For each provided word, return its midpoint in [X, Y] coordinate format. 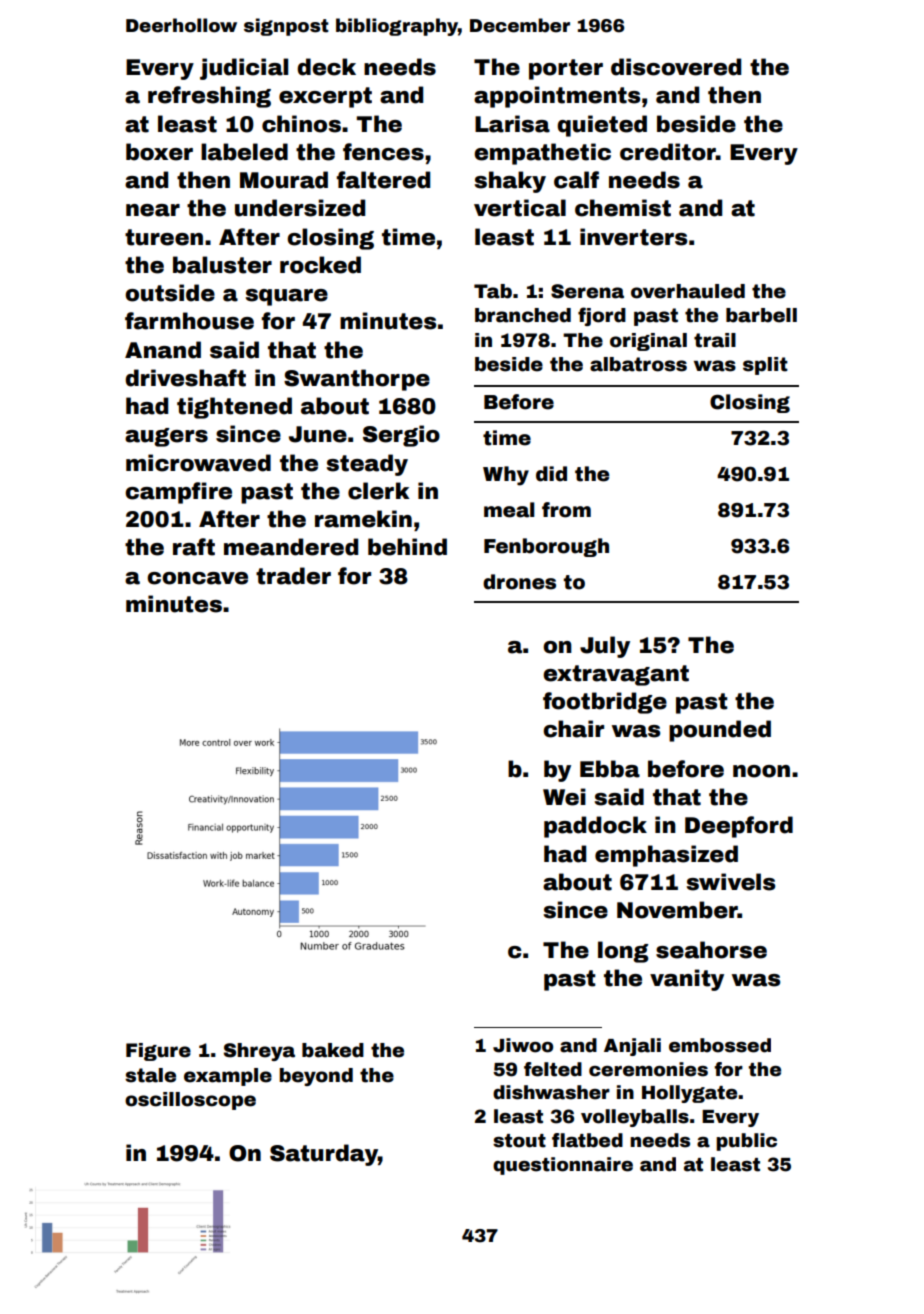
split [765, 366]
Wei [564, 797]
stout [519, 1141]
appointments [557, 97]
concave [197, 578]
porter [566, 69]
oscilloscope [190, 1101]
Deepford [739, 827]
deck [326, 67]
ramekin [363, 519]
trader [293, 576]
